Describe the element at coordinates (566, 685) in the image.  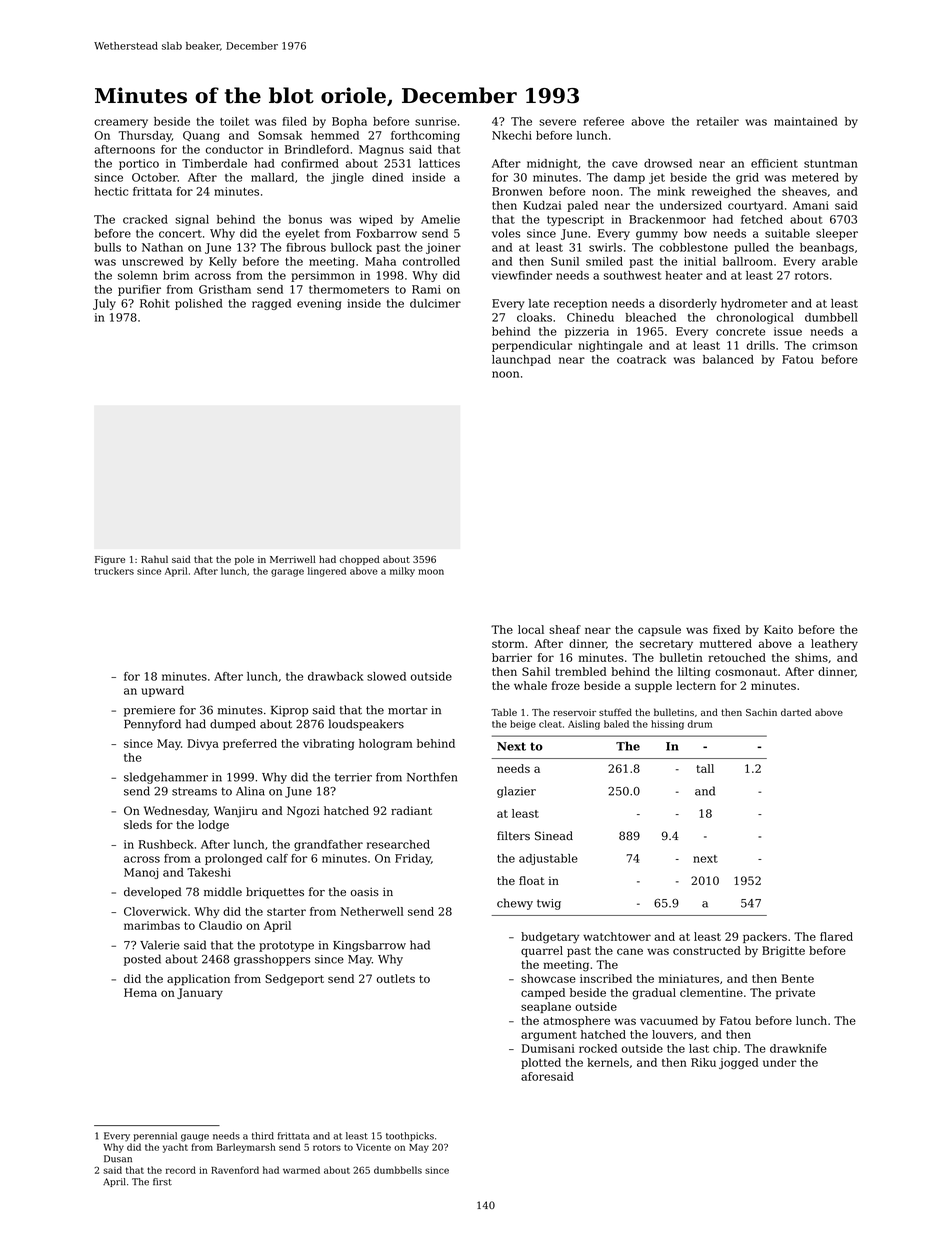
I see `froze` at that location.
